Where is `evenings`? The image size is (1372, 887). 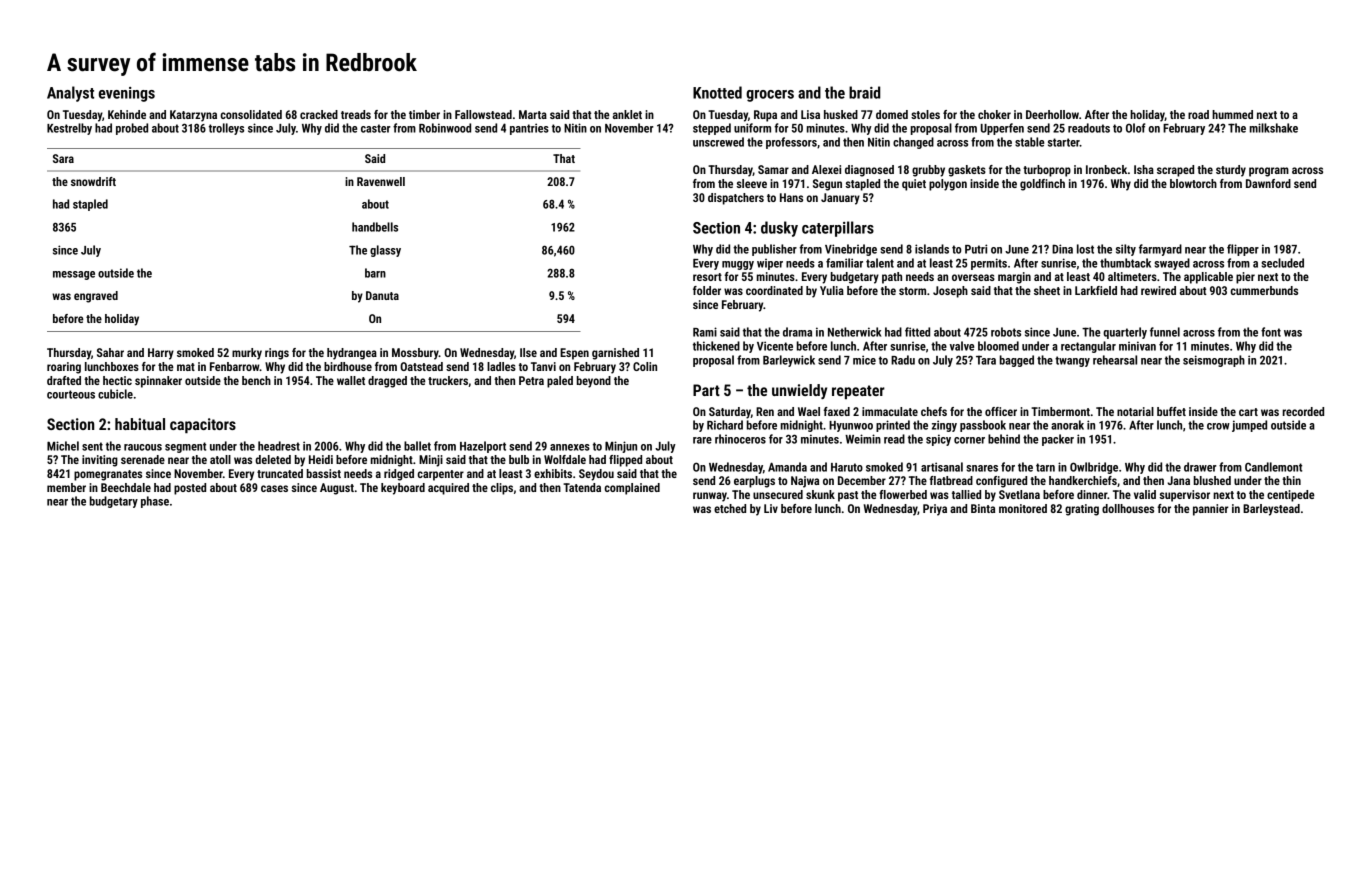 evenings is located at coordinates (127, 94).
